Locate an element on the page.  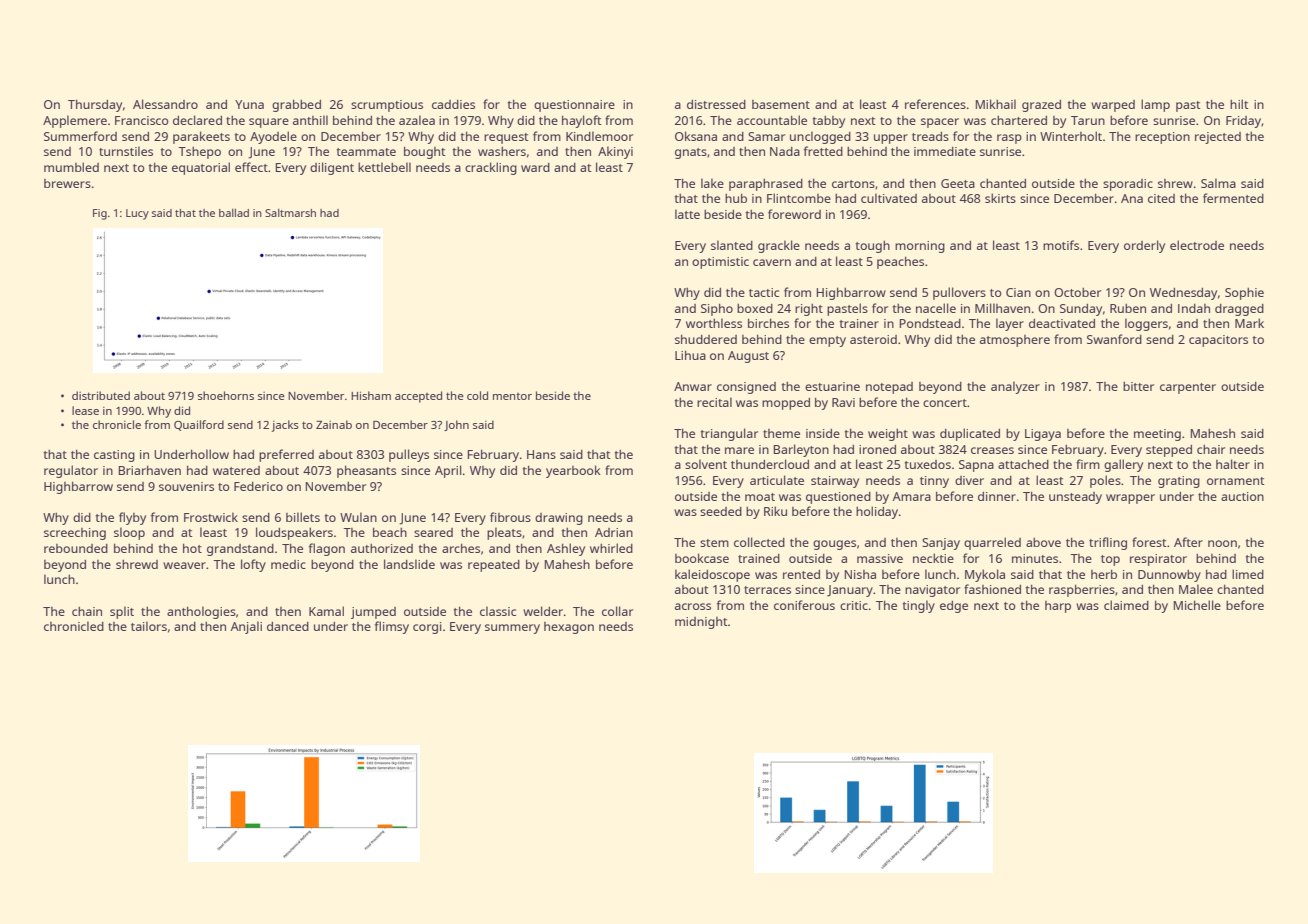
Alessandro is located at coordinates (165, 104).
